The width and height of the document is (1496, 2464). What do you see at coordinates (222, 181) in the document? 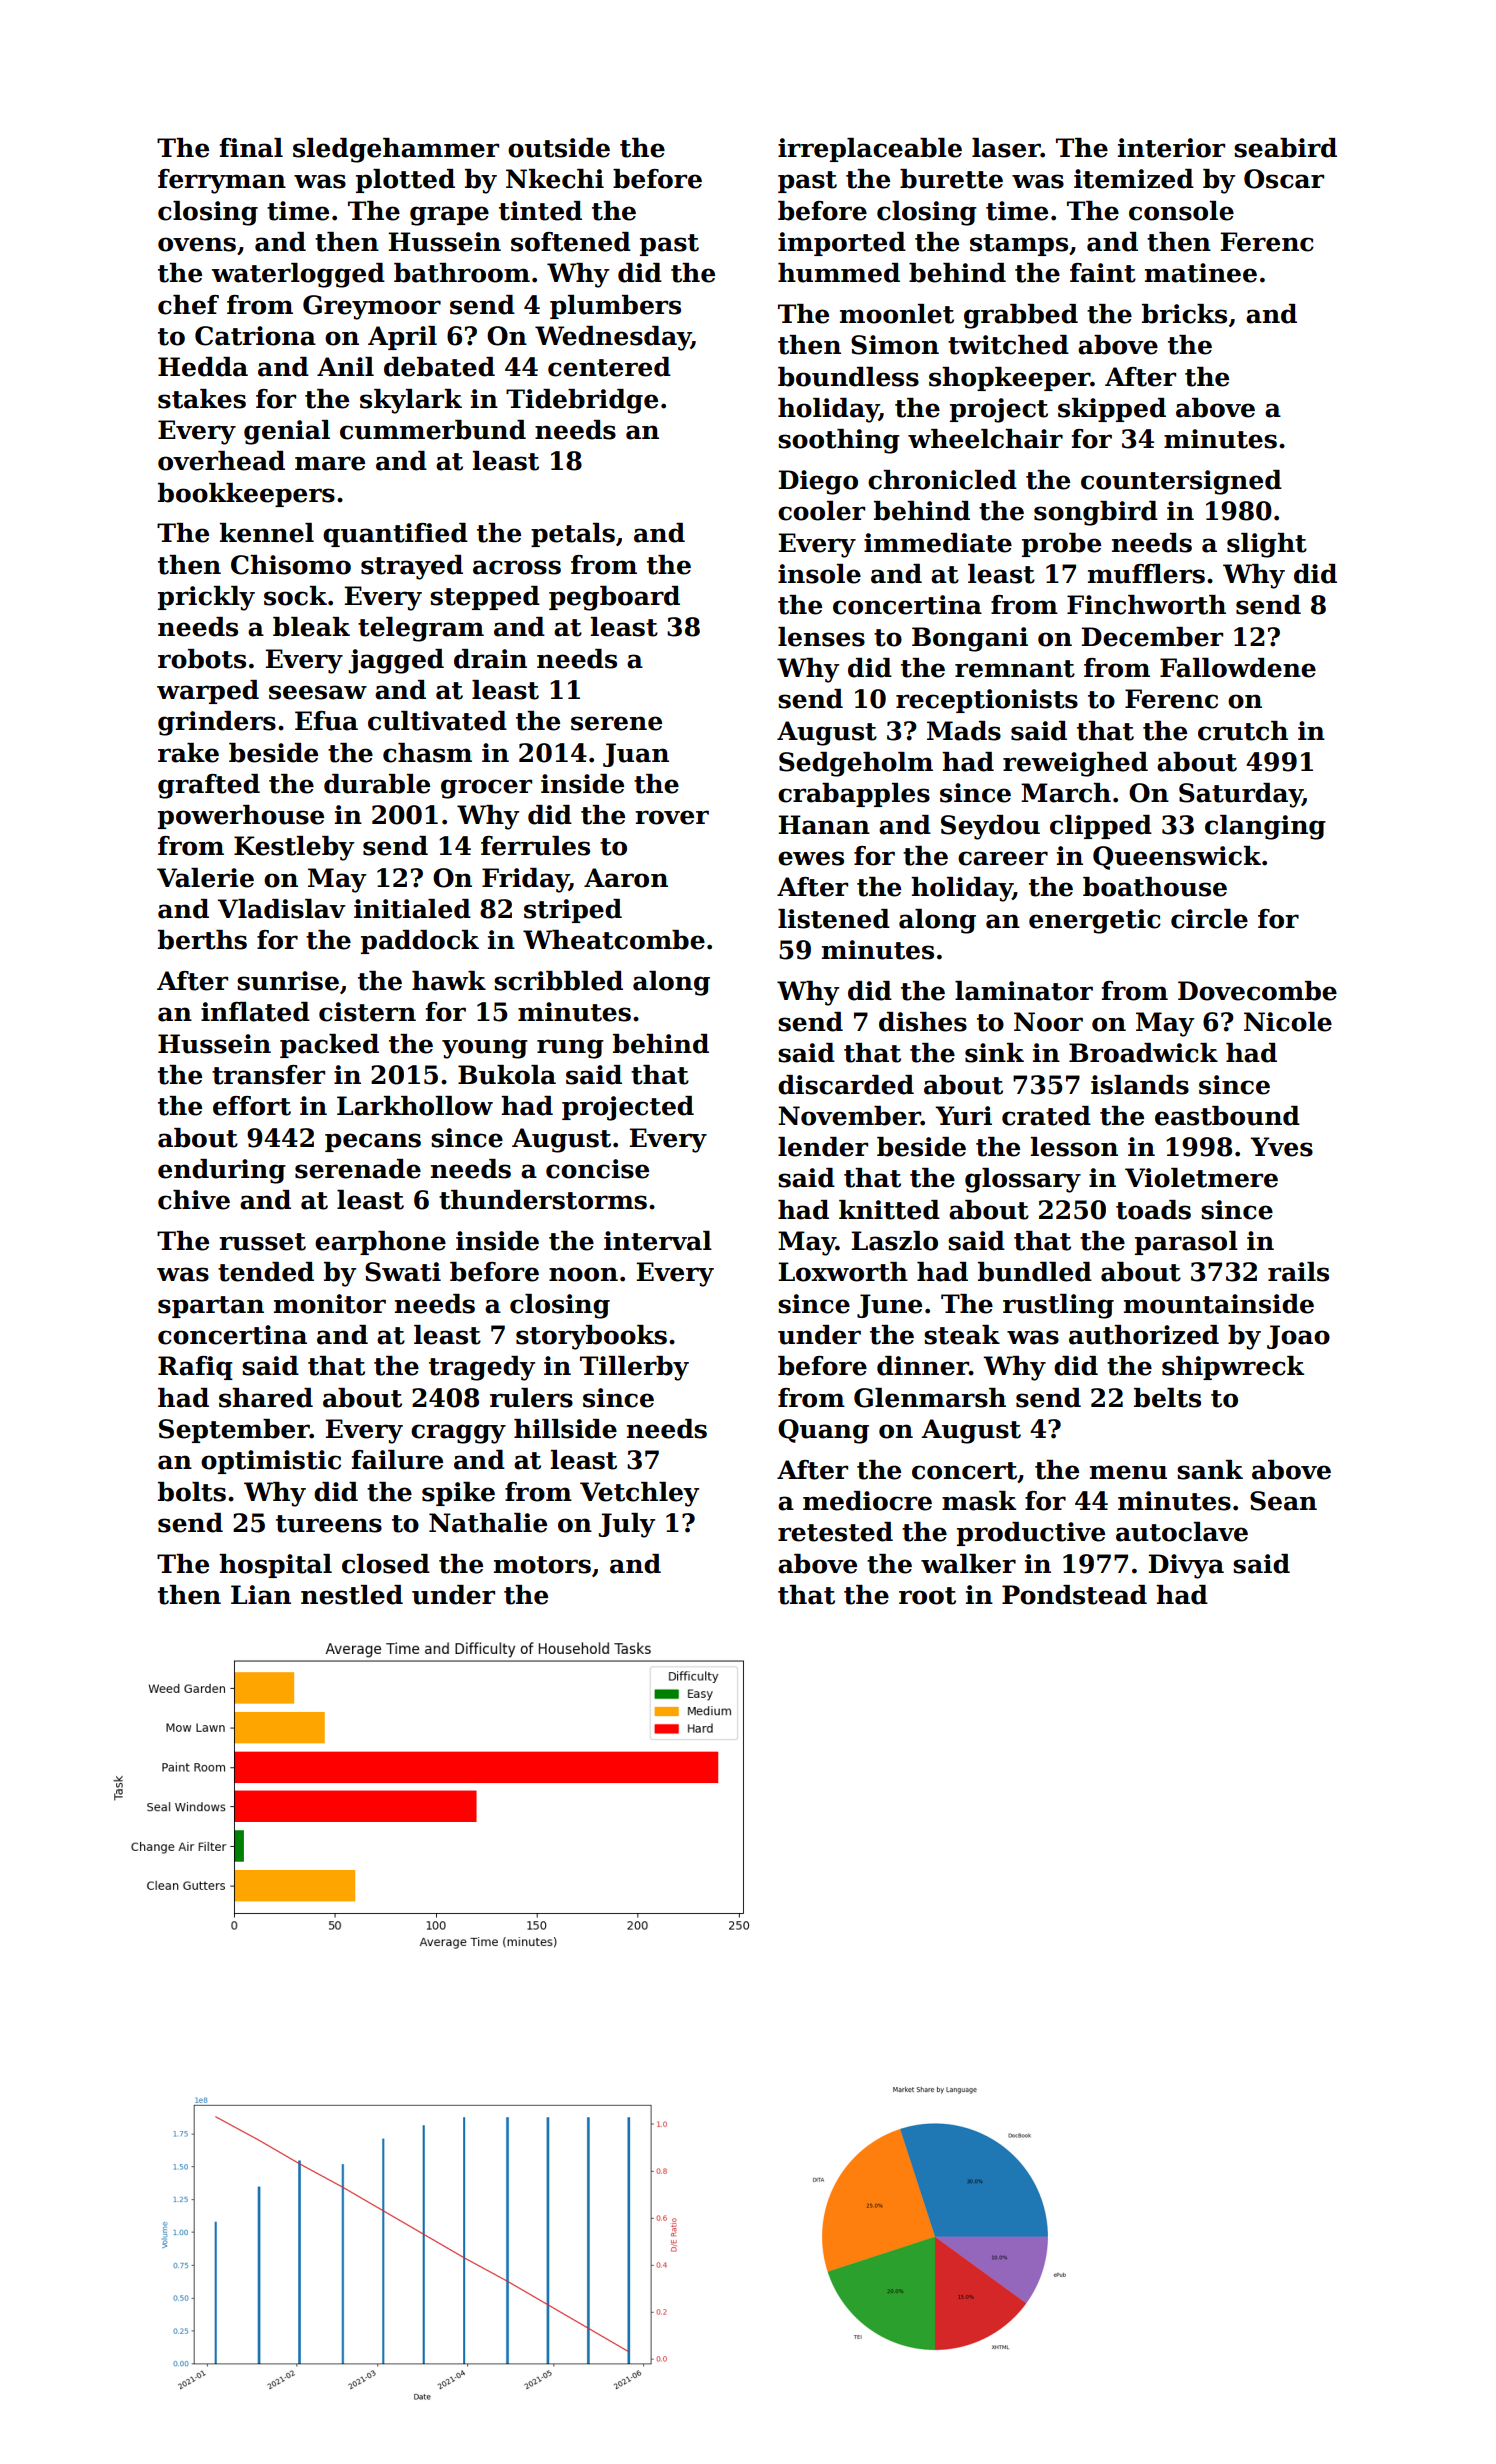
I see `ferryman` at bounding box center [222, 181].
